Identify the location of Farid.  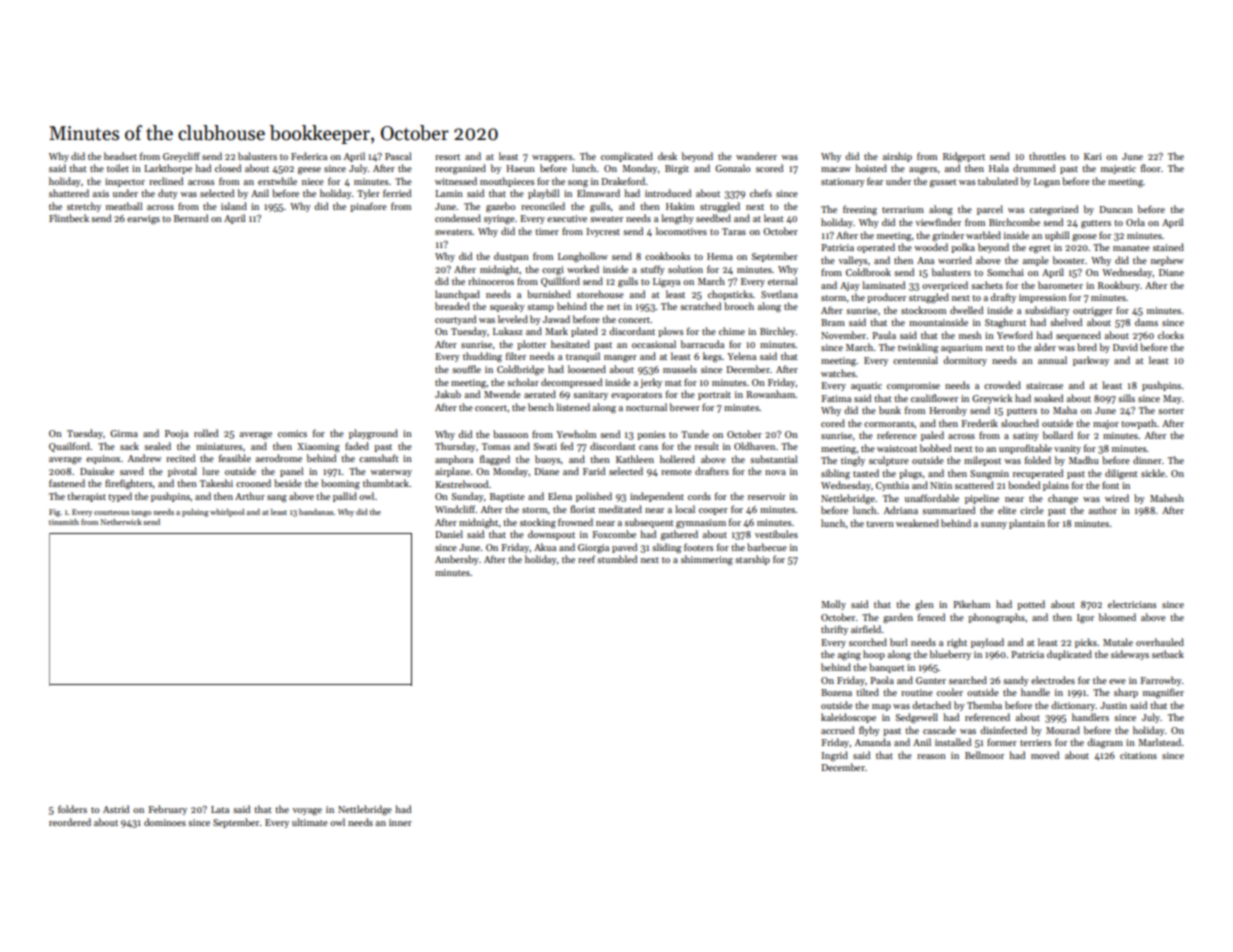
(594, 471).
